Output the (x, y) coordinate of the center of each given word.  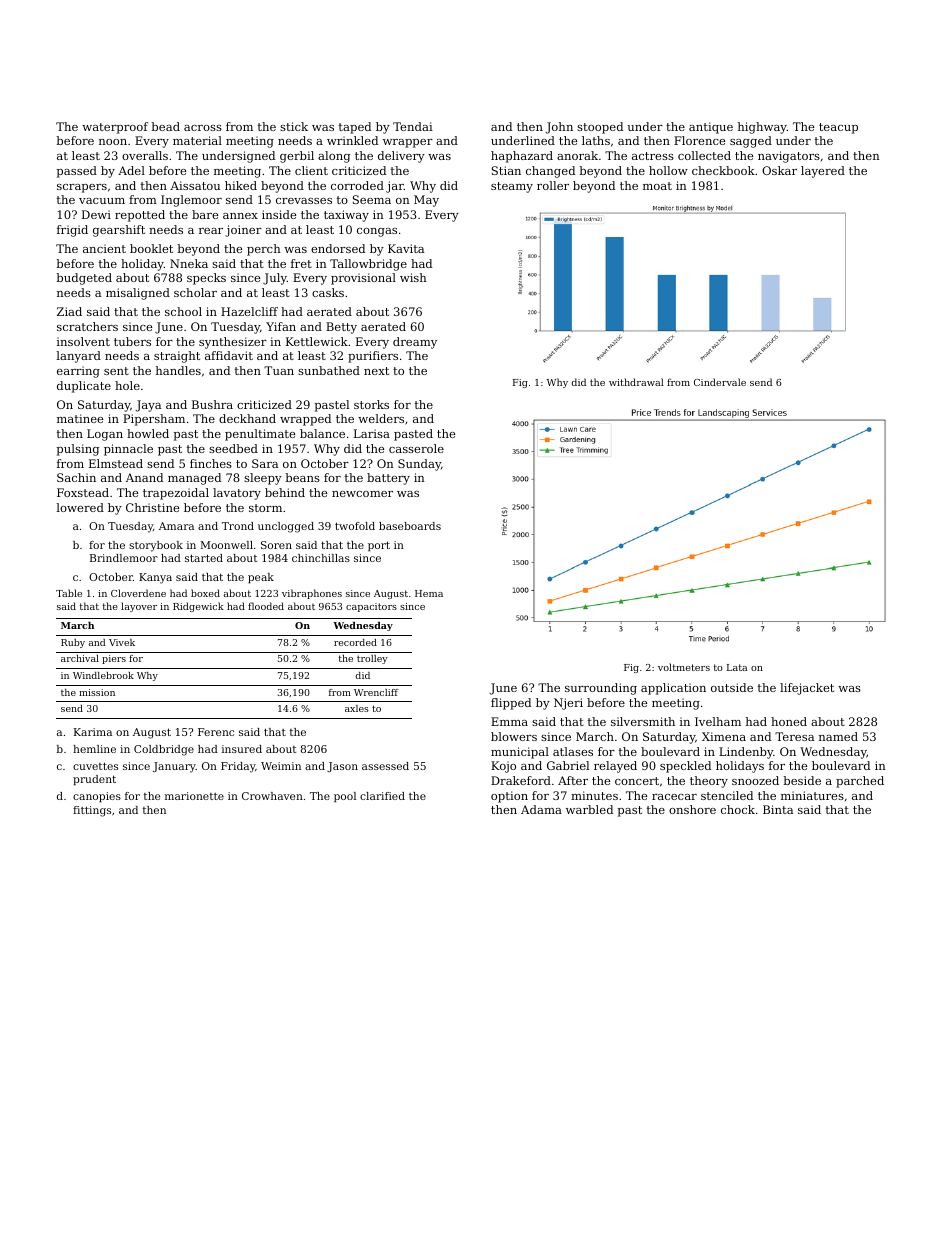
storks (371, 404)
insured (242, 749)
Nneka (189, 263)
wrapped (305, 420)
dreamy (415, 343)
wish (413, 277)
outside (732, 687)
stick (294, 126)
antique (711, 128)
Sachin (76, 477)
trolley (372, 659)
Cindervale (720, 382)
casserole (416, 448)
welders (381, 418)
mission (97, 692)
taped (355, 128)
